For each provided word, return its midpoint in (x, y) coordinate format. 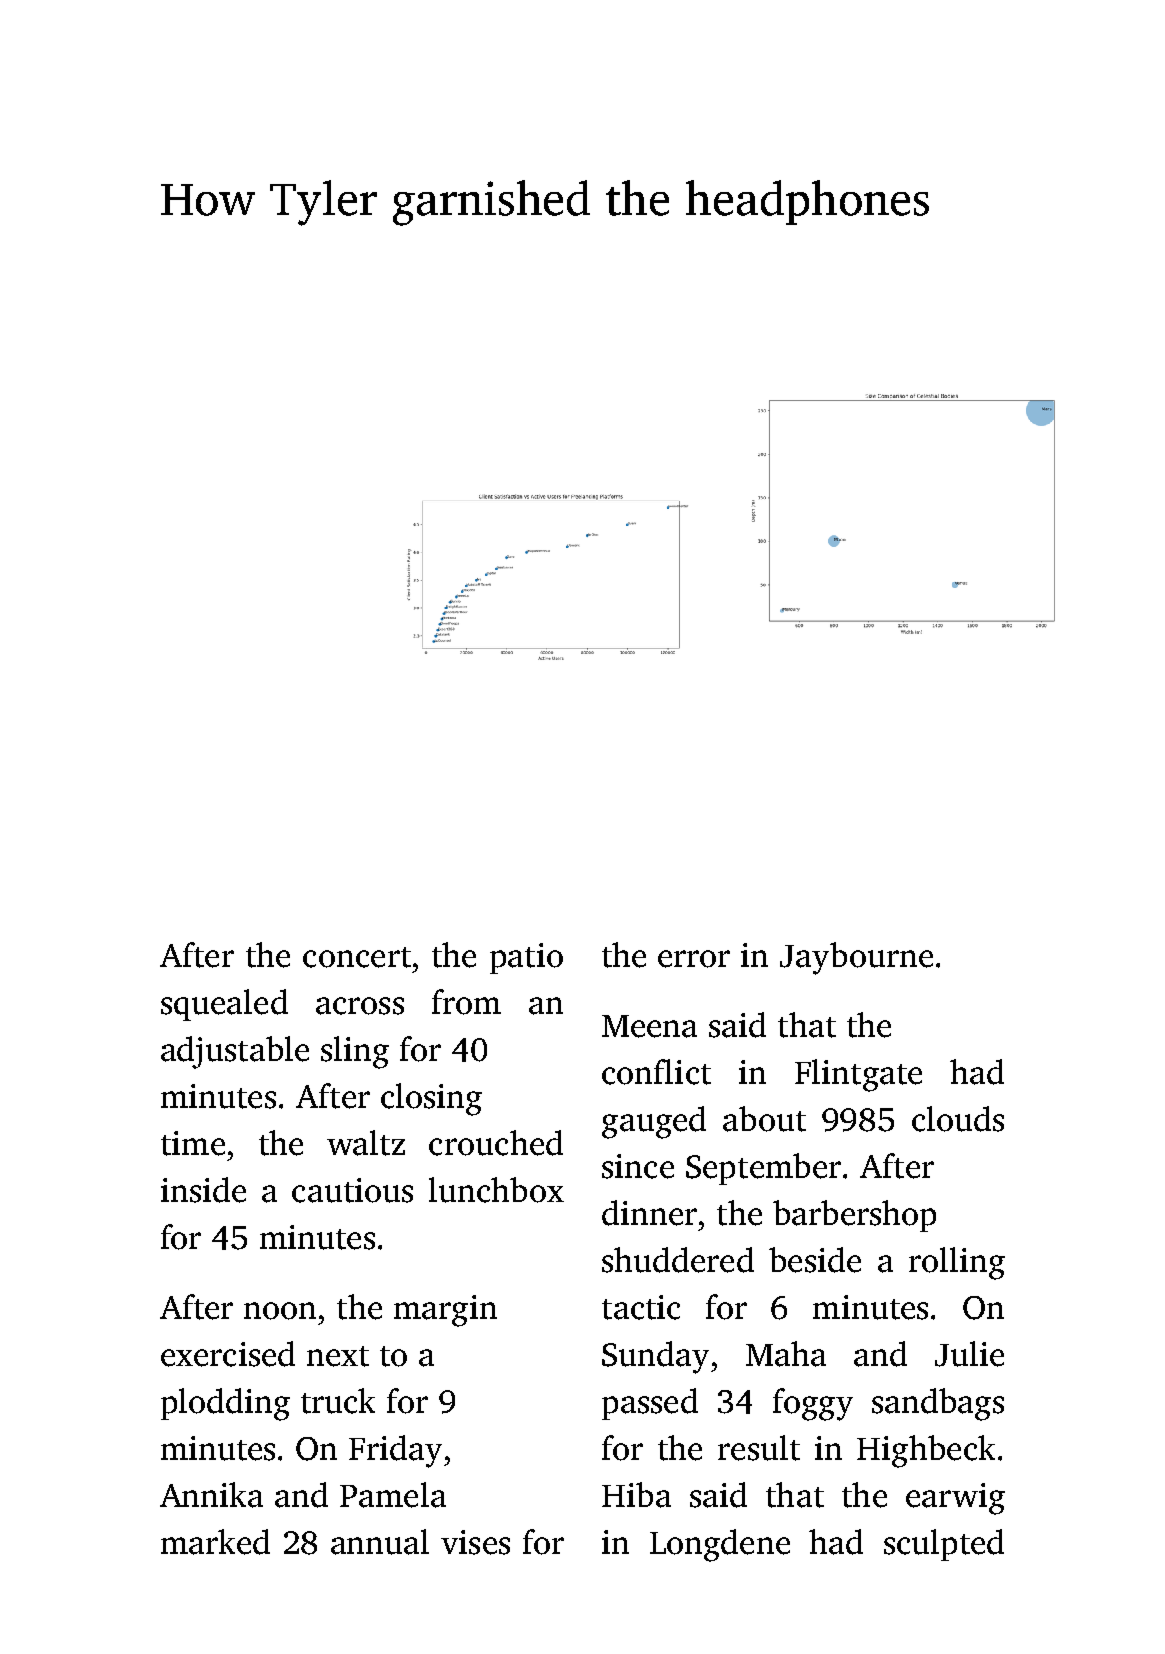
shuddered (678, 1260)
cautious (352, 1190)
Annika (211, 1495)
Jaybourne (856, 958)
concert (357, 957)
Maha (786, 1354)
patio (526, 958)
